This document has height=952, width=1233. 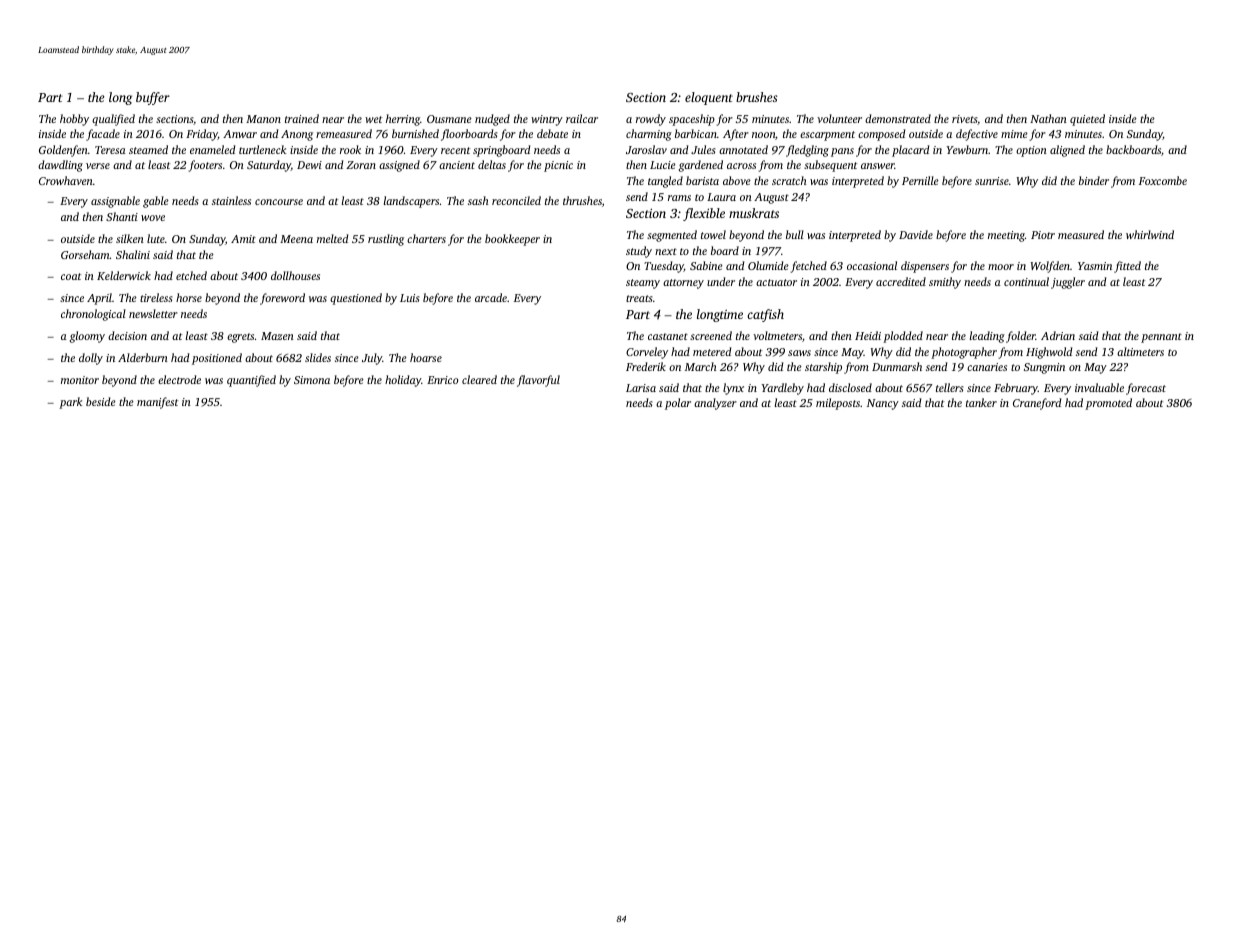 I want to click on slides, so click(x=318, y=357).
